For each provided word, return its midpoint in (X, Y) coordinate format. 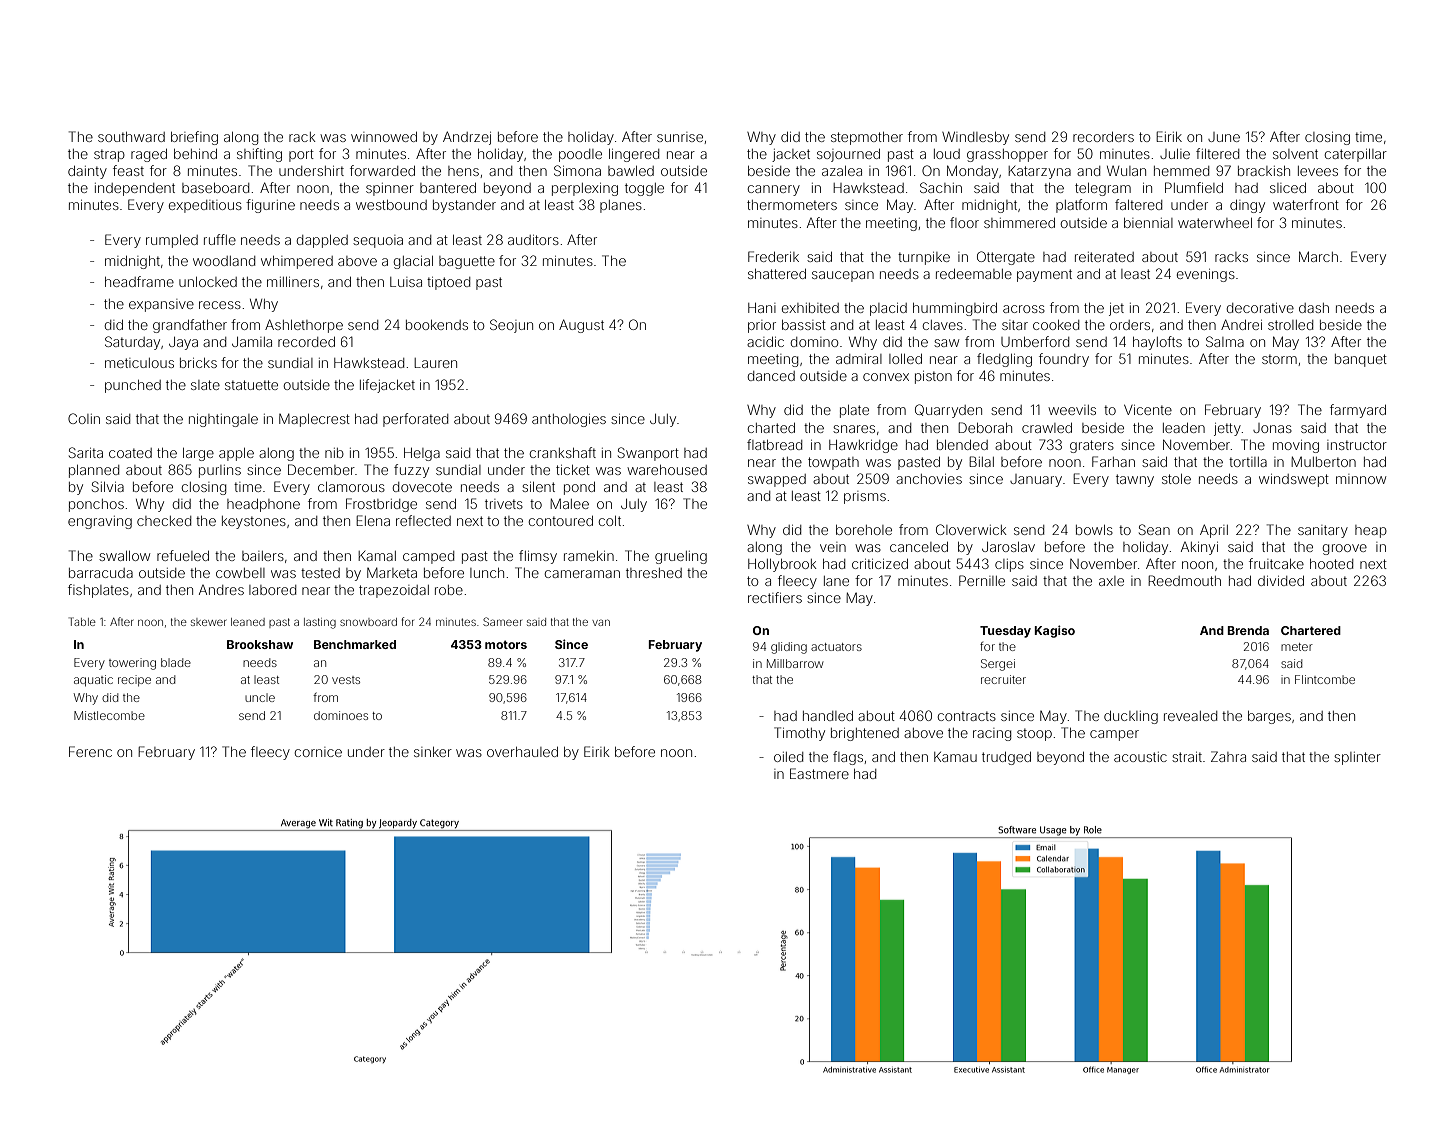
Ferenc (90, 751)
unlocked (208, 282)
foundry (1064, 360)
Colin (84, 418)
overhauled (522, 752)
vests (346, 680)
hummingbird (955, 309)
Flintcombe (1325, 679)
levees (1318, 171)
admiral (859, 359)
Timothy (799, 734)
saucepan (843, 276)
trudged (1006, 758)
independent (135, 189)
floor (964, 222)
